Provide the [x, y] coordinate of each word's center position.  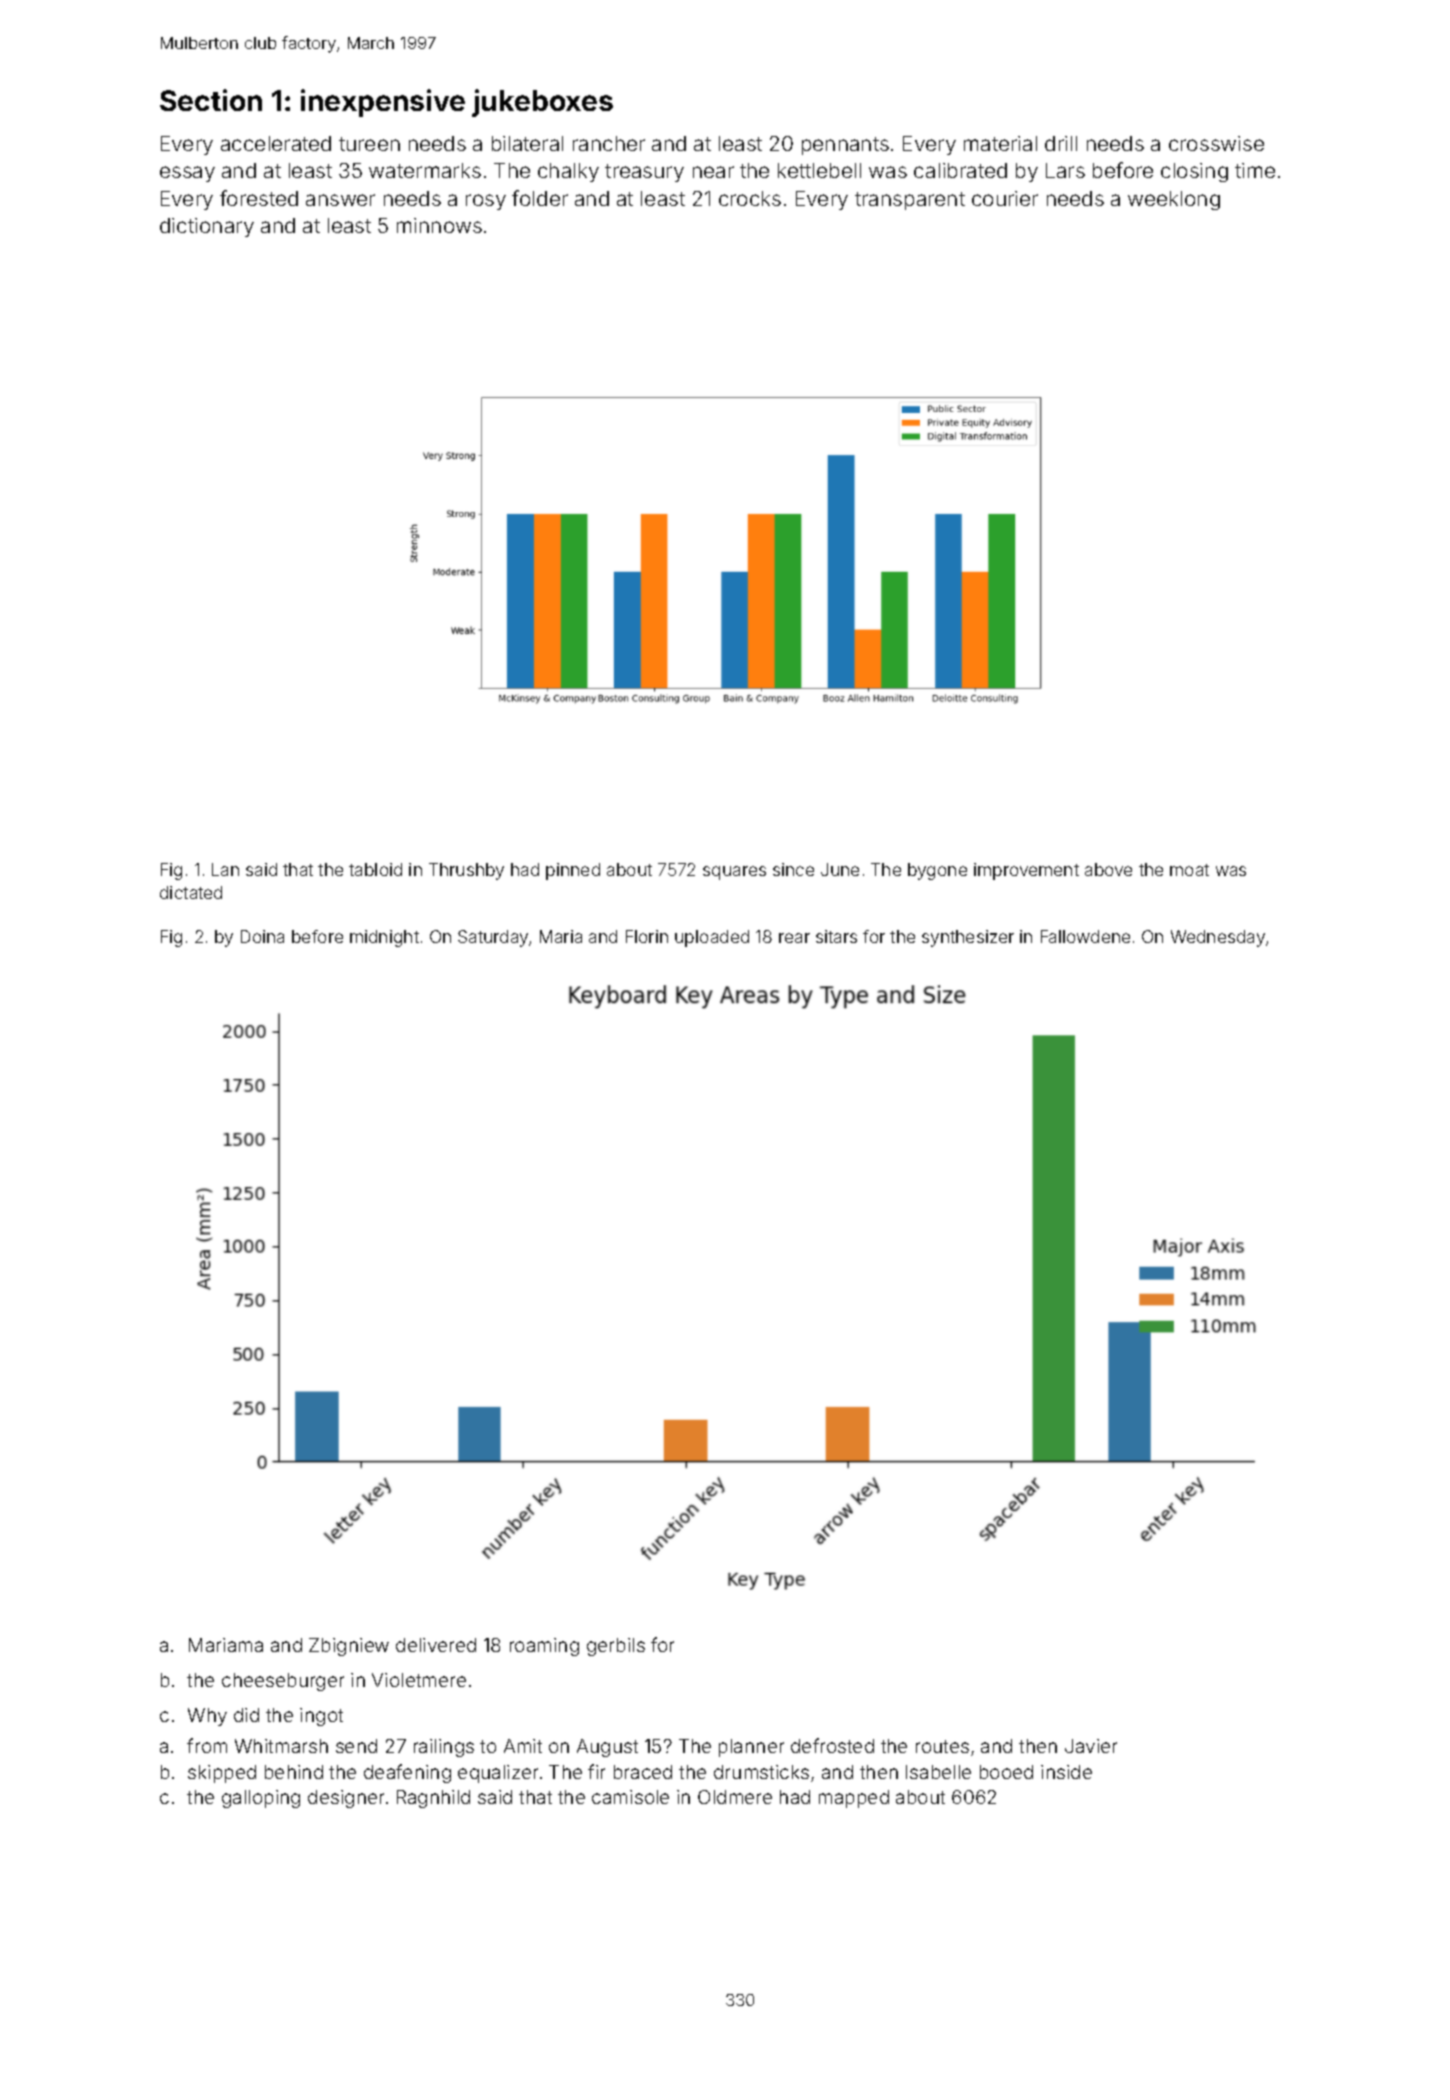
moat [1189, 870]
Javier [1091, 1746]
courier [1005, 198]
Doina [262, 936]
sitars [836, 936]
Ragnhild [433, 1799]
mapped [854, 1799]
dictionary [207, 227]
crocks [750, 198]
